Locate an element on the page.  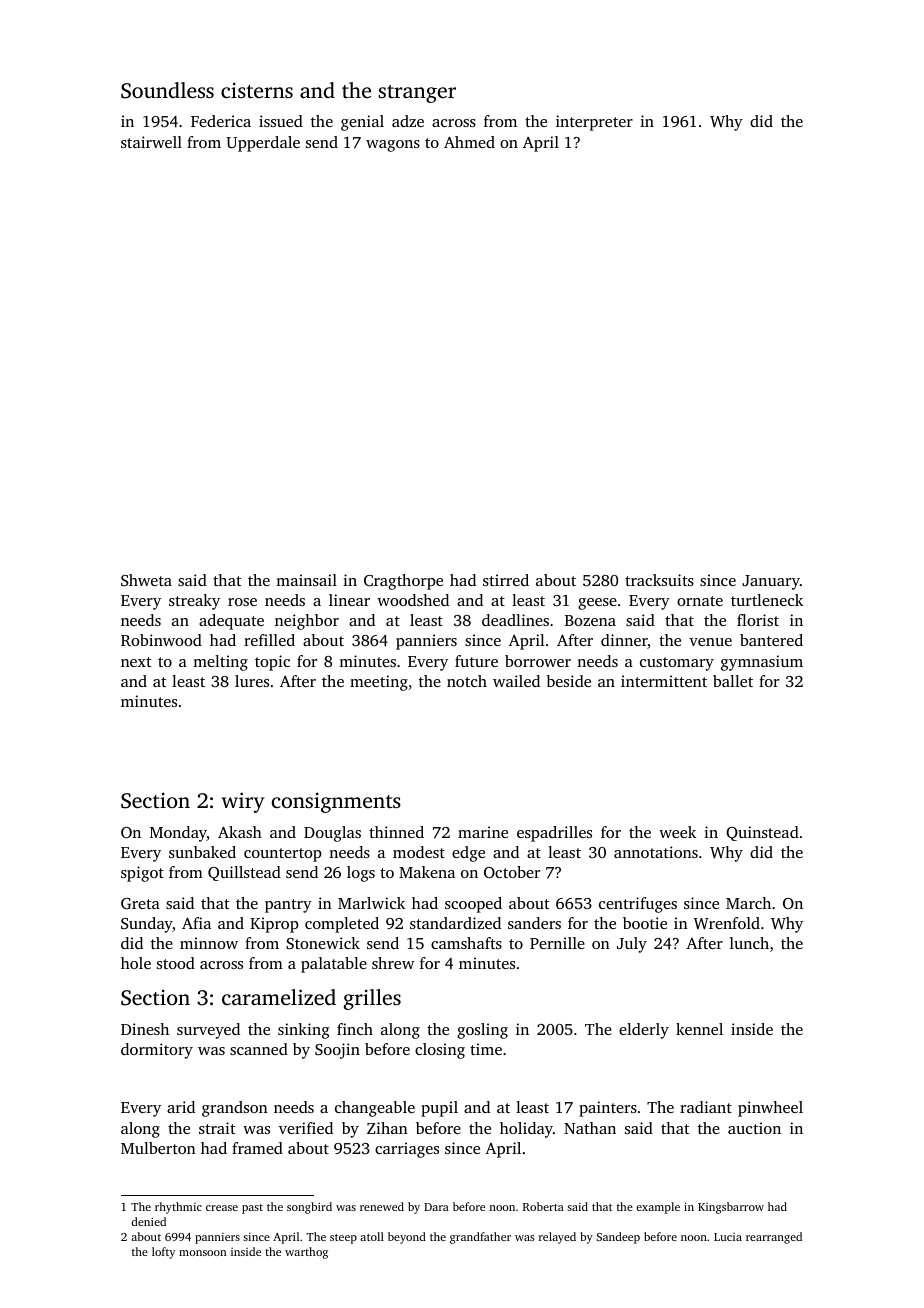
stranger is located at coordinates (417, 94).
